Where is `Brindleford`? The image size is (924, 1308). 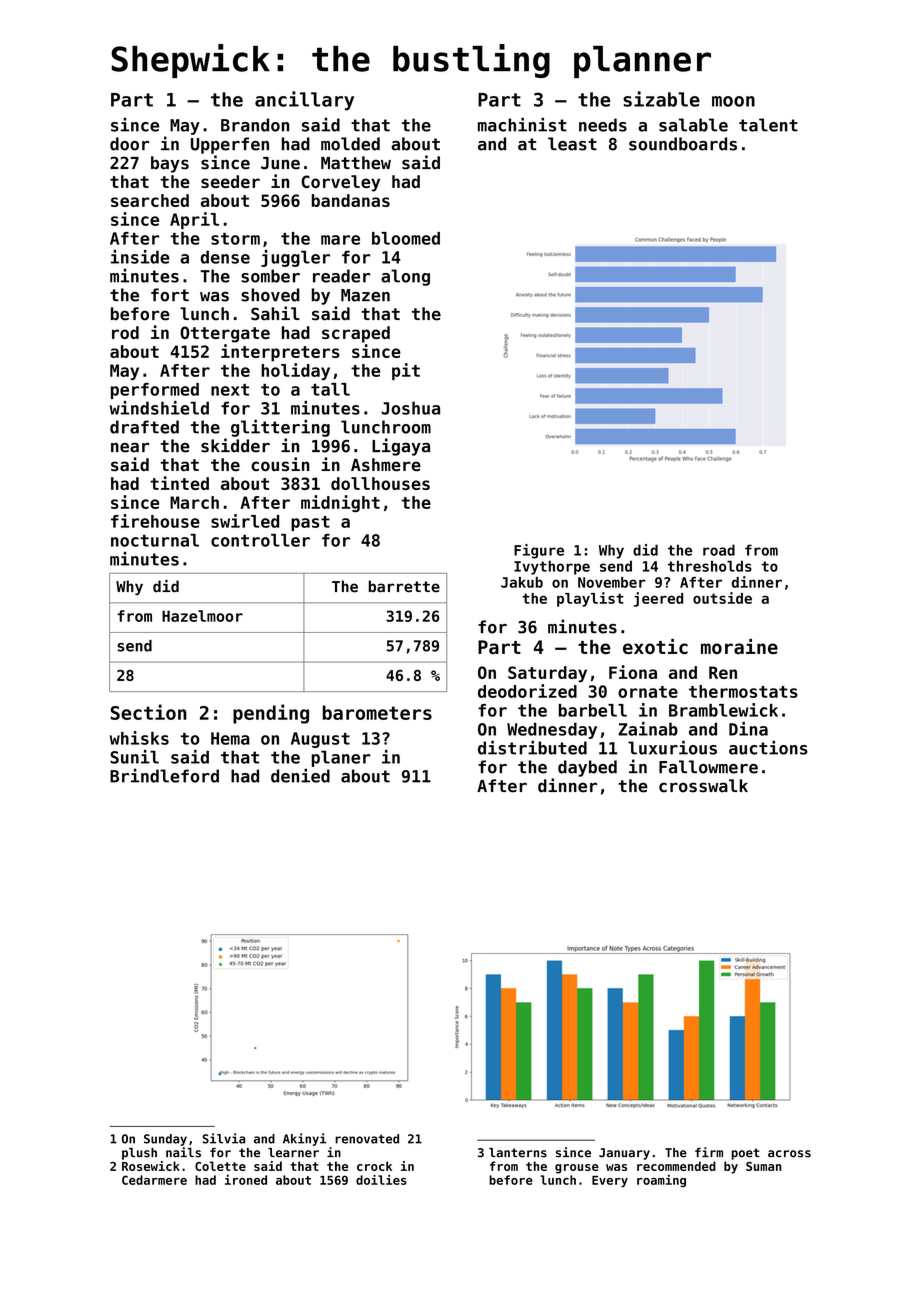
Brindleford is located at coordinates (164, 775).
